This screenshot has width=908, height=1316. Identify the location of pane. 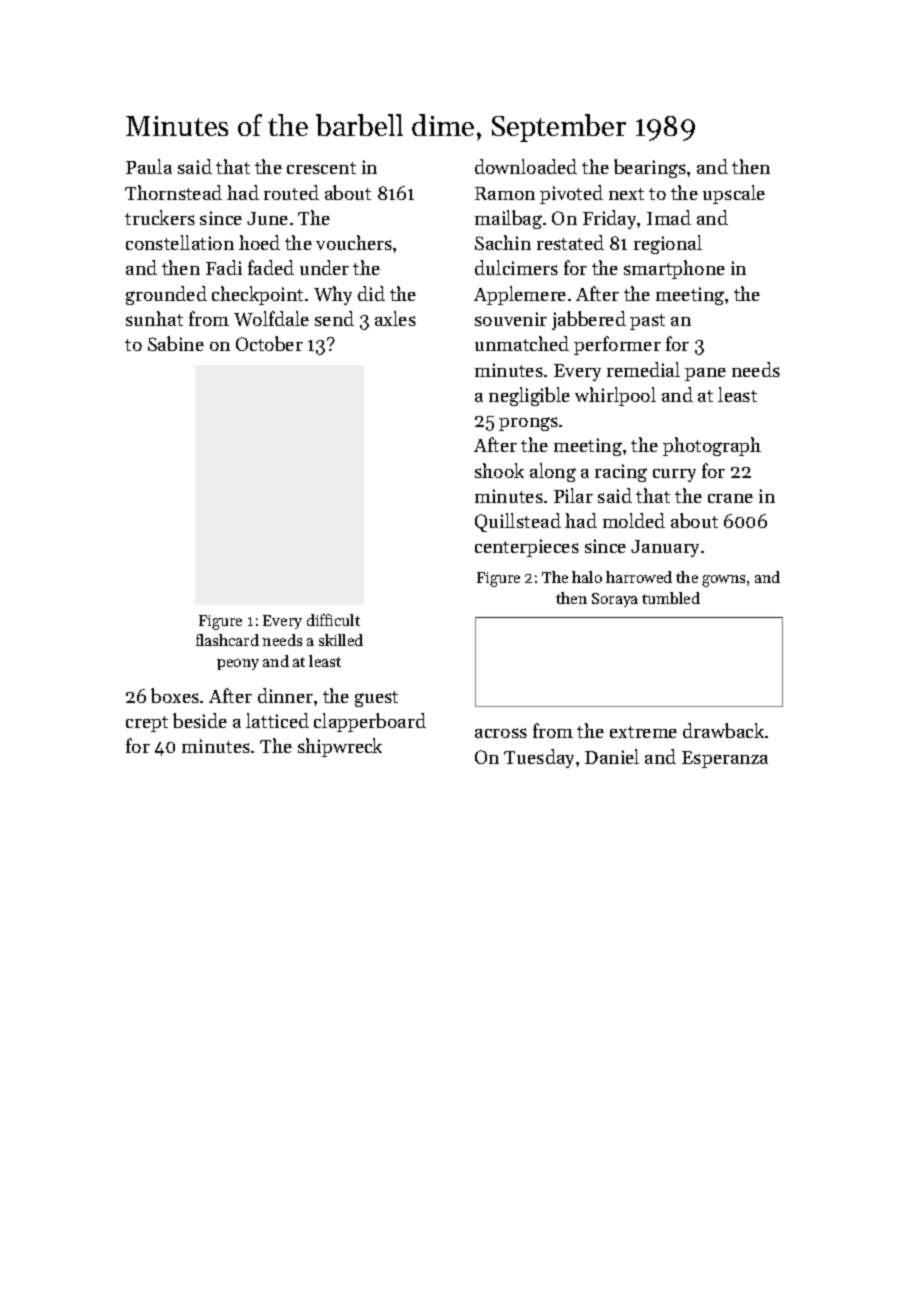
(705, 374).
